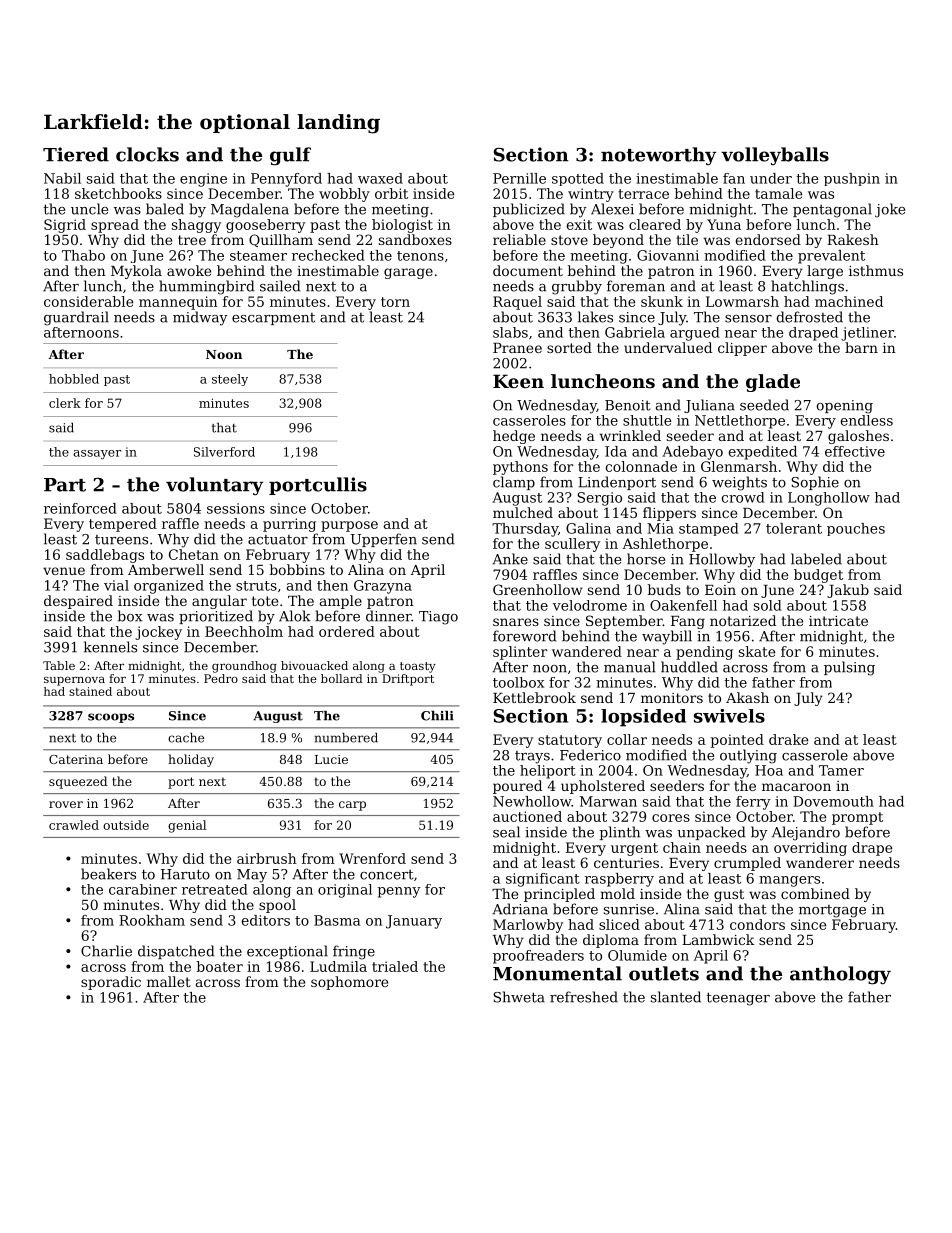  What do you see at coordinates (389, 616) in the screenshot?
I see `dinner` at bounding box center [389, 616].
